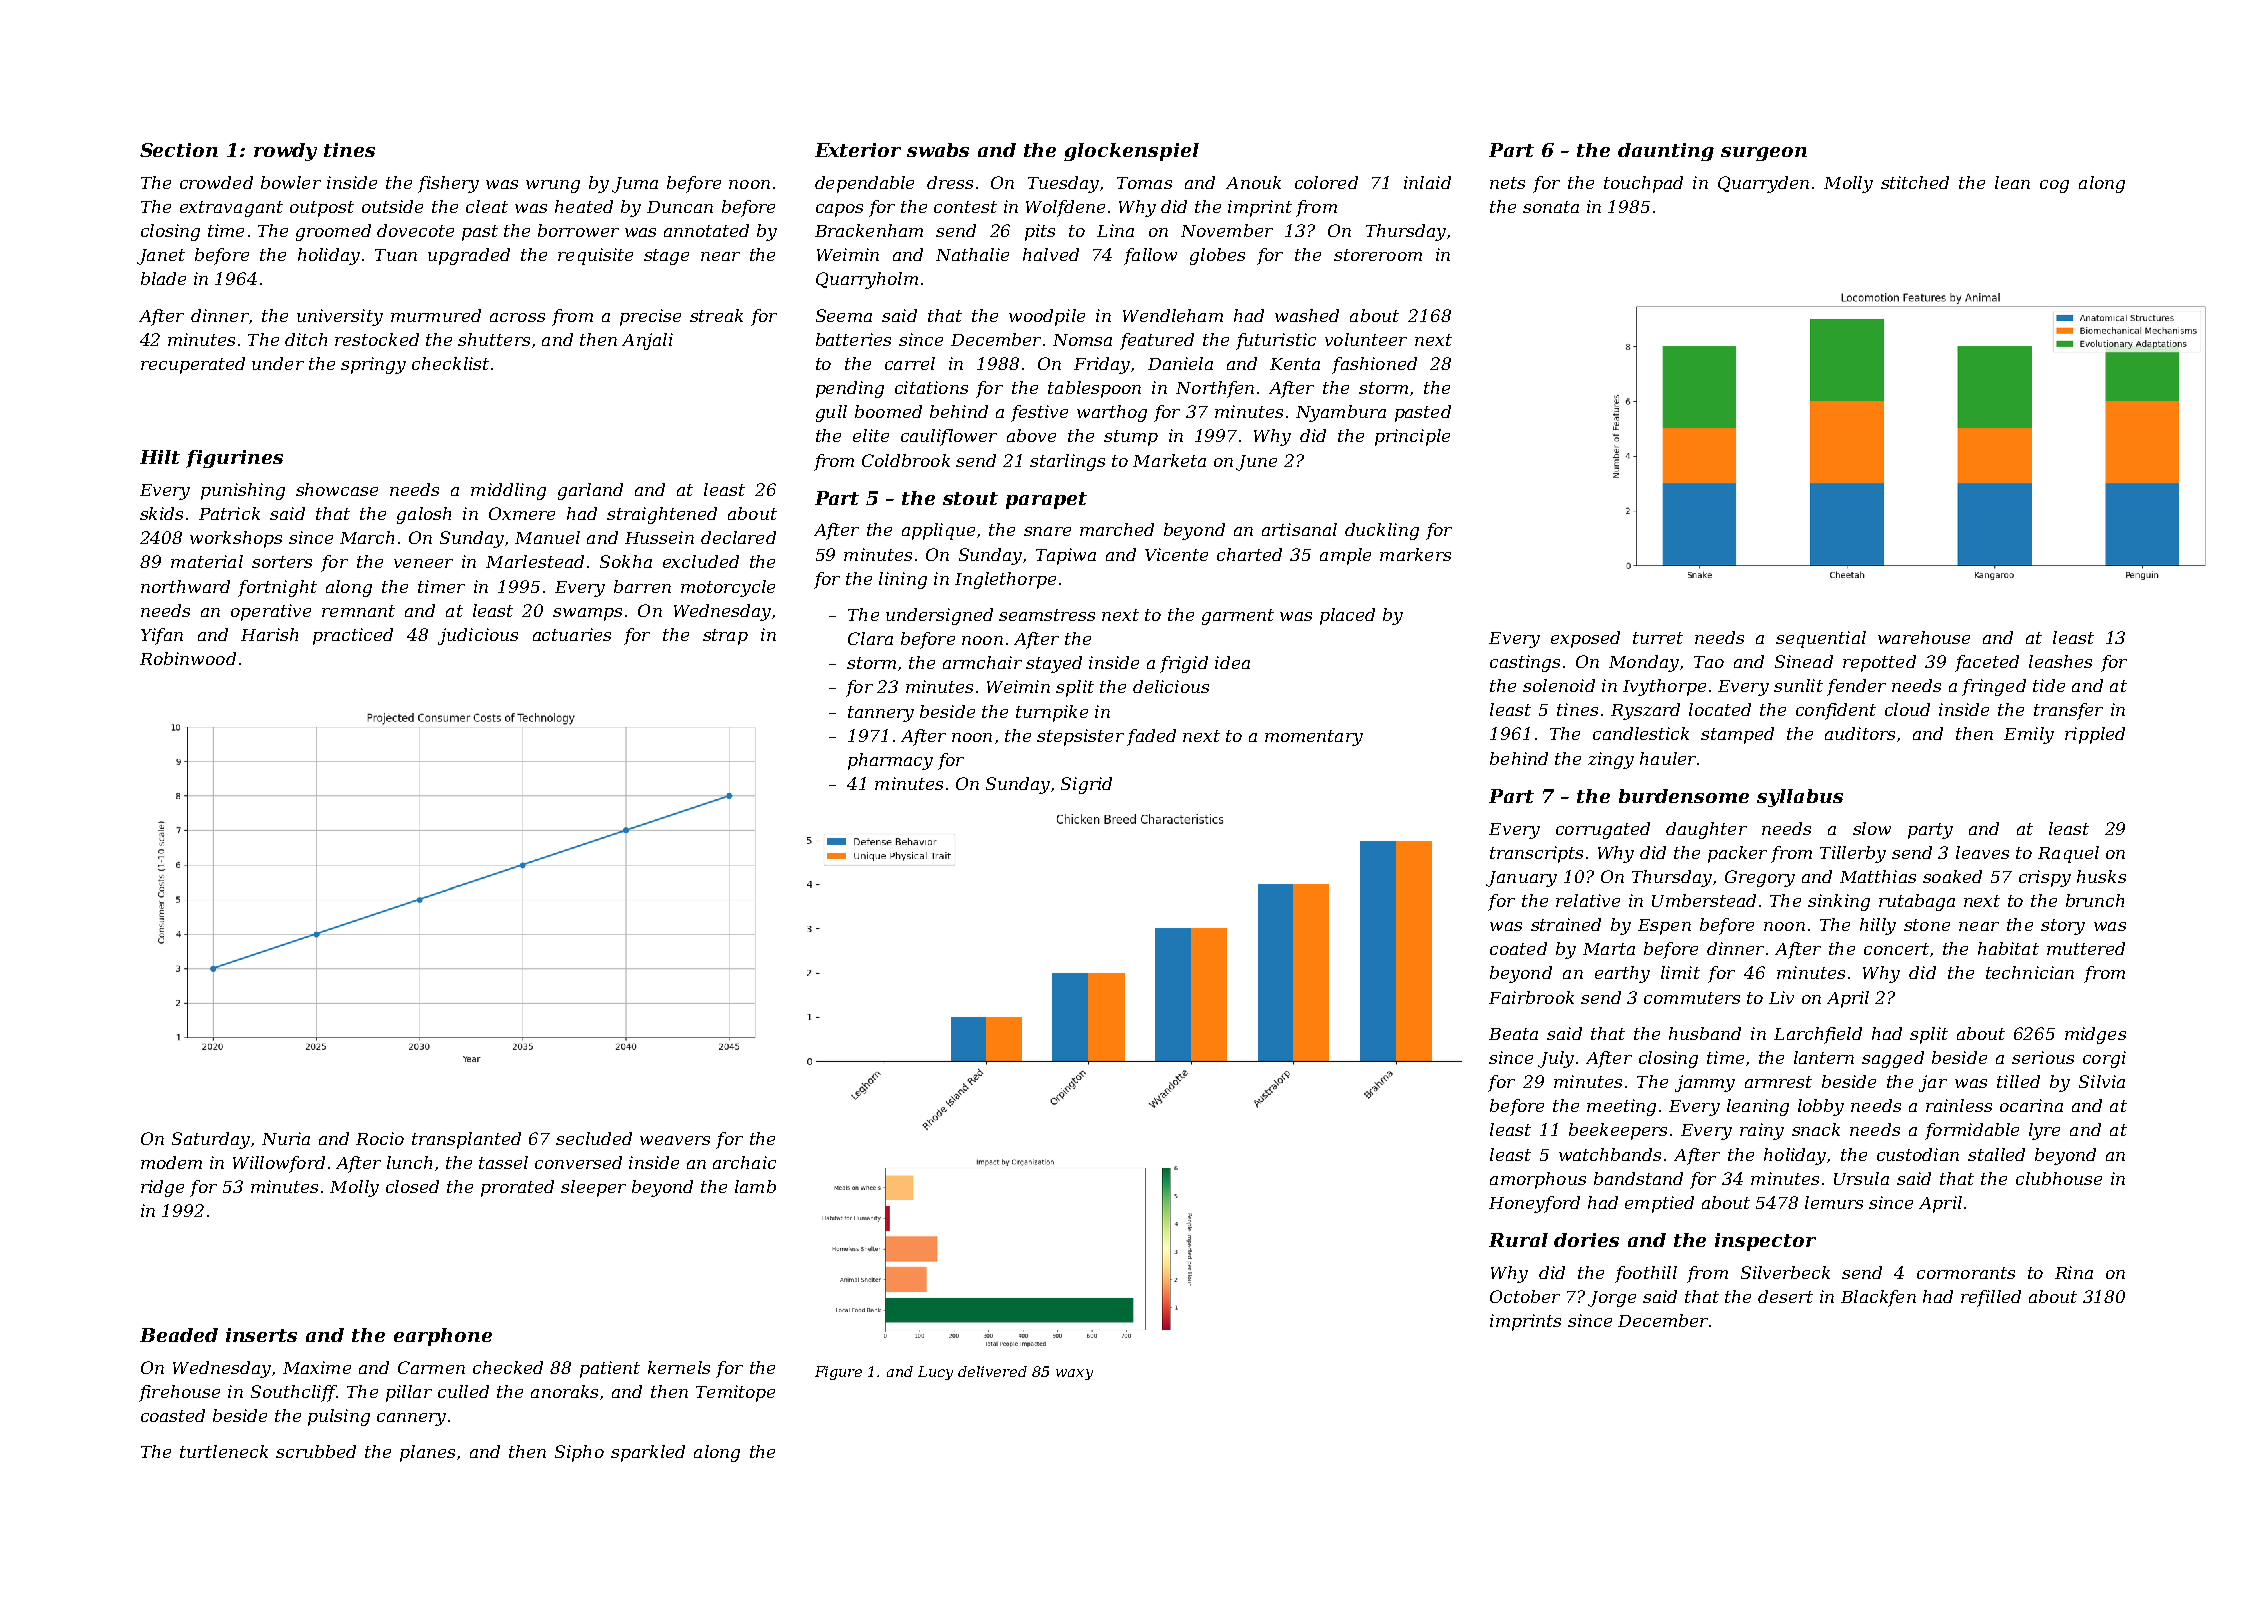 The width and height of the screenshot is (2266, 1602). I want to click on glockenspiel, so click(1131, 152).
